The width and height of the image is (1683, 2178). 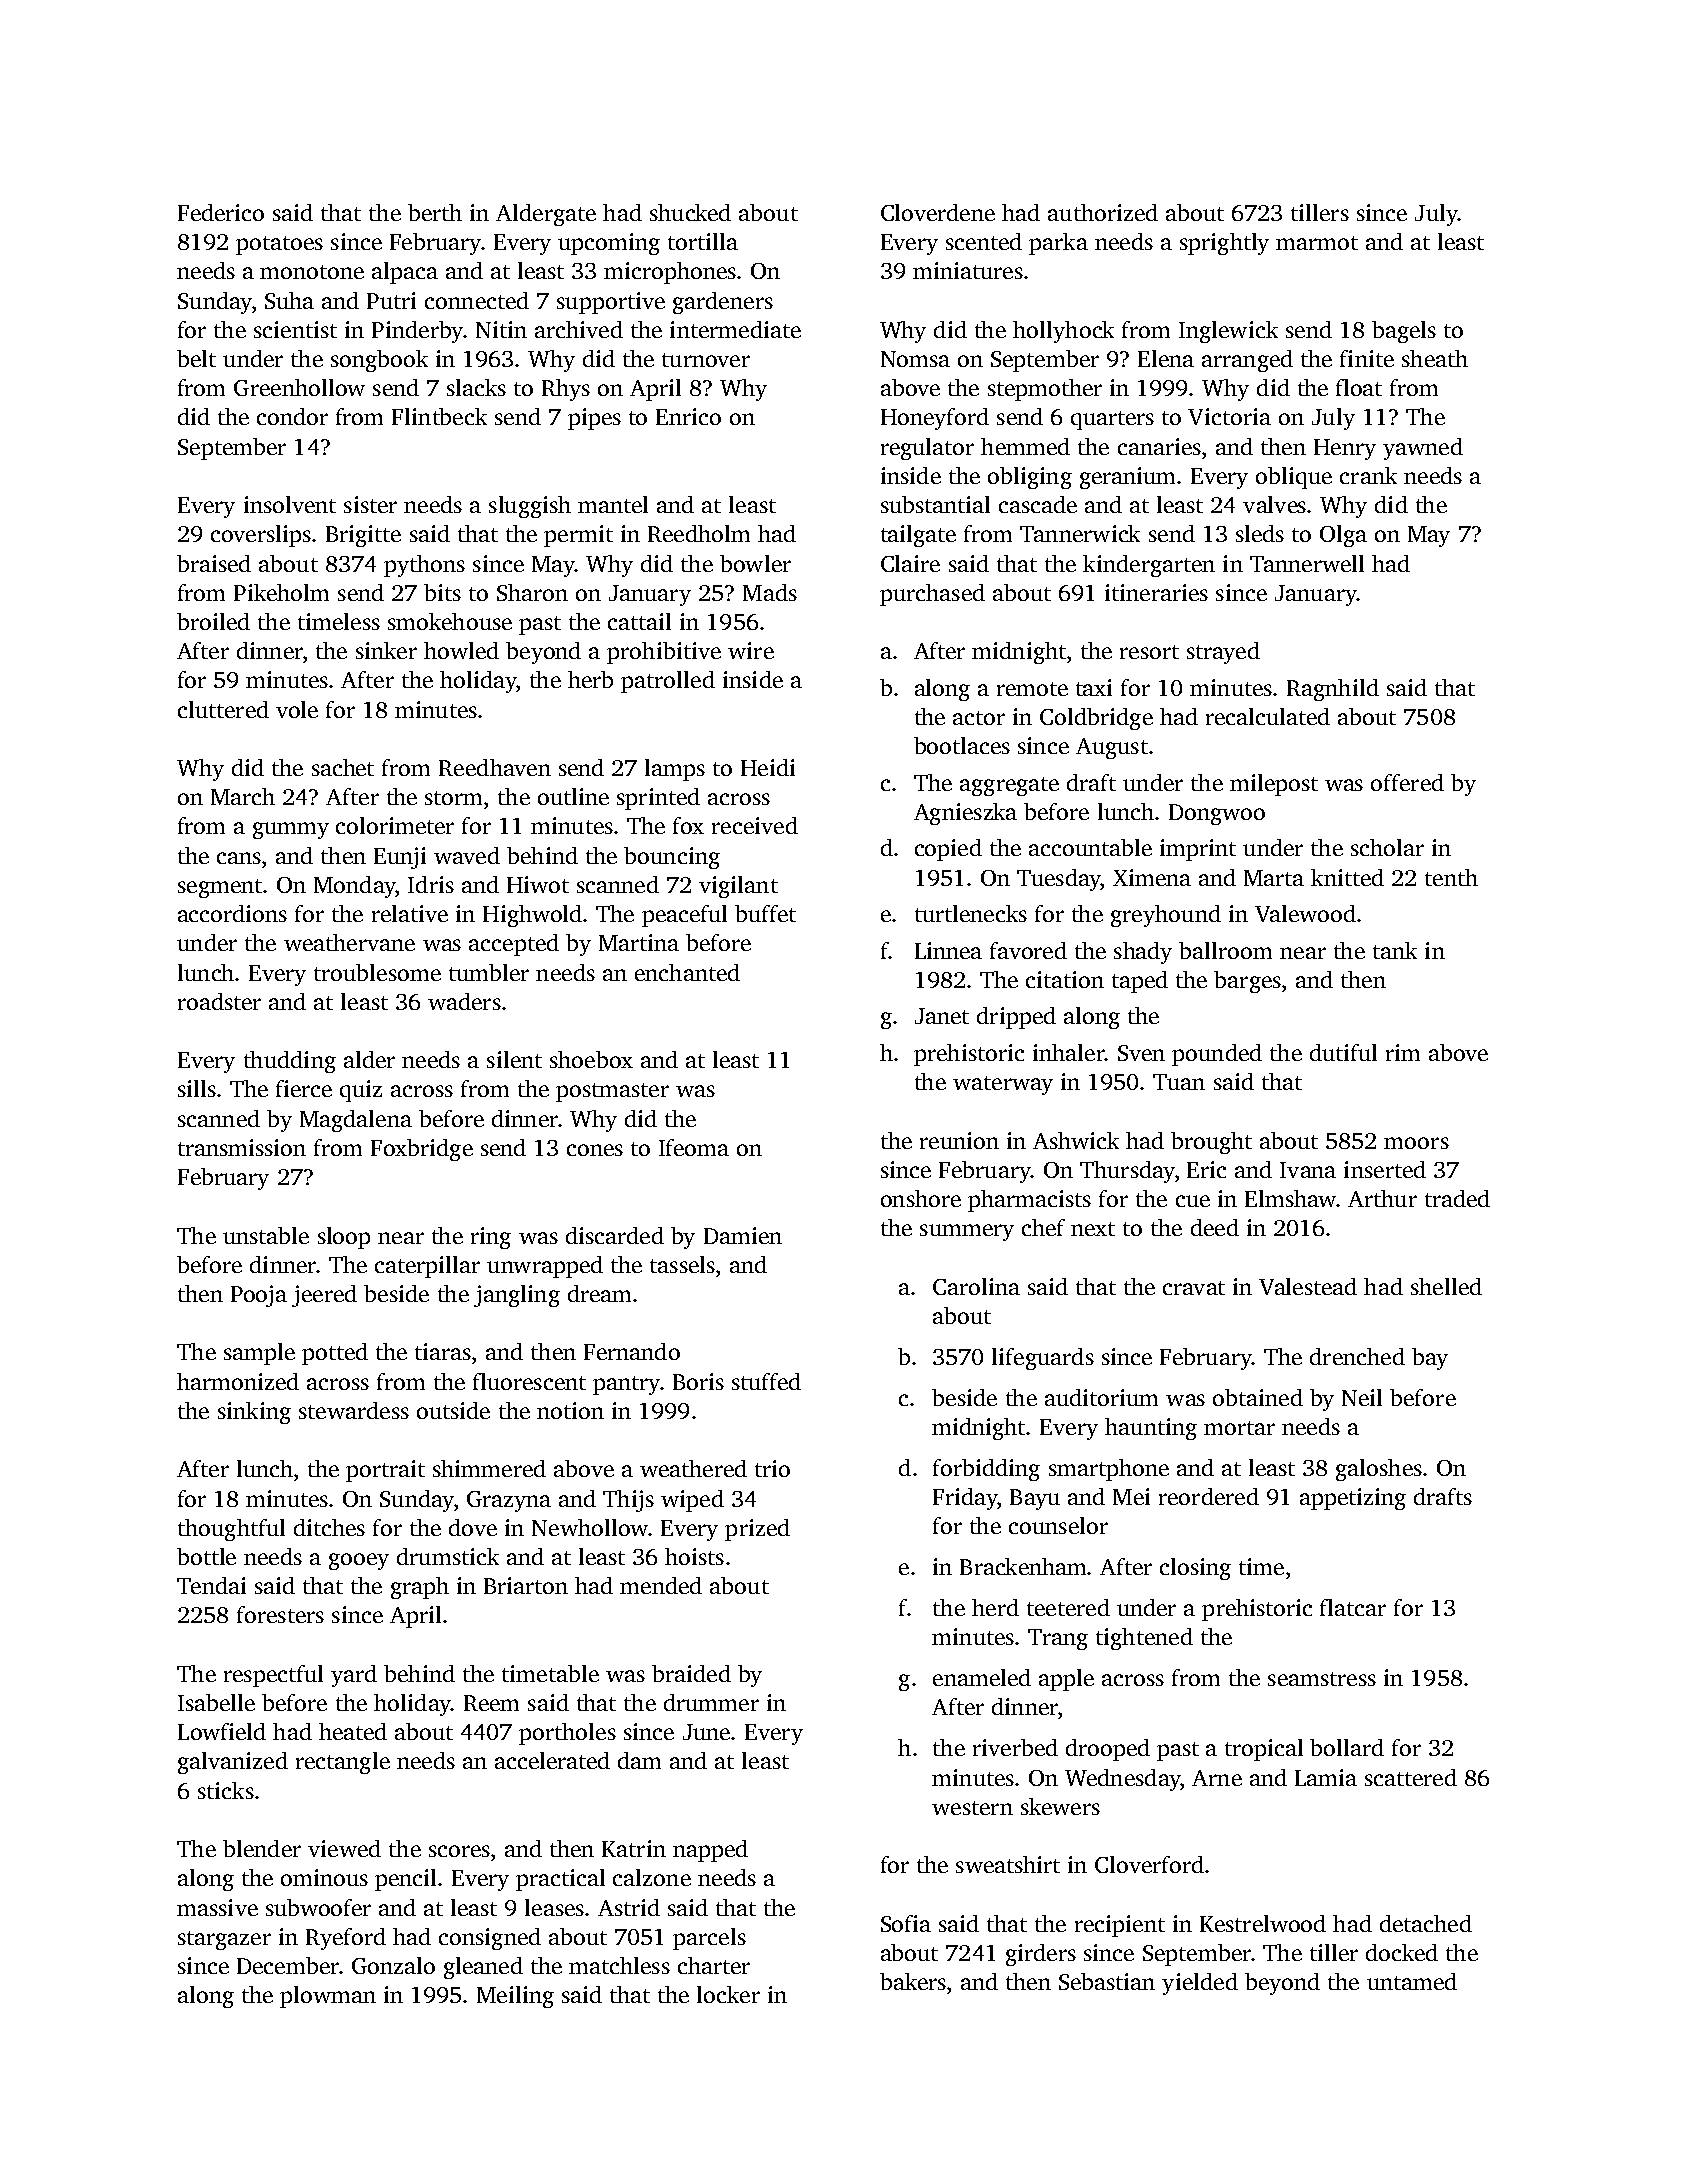 I want to click on Ragnhild, so click(x=1333, y=690).
